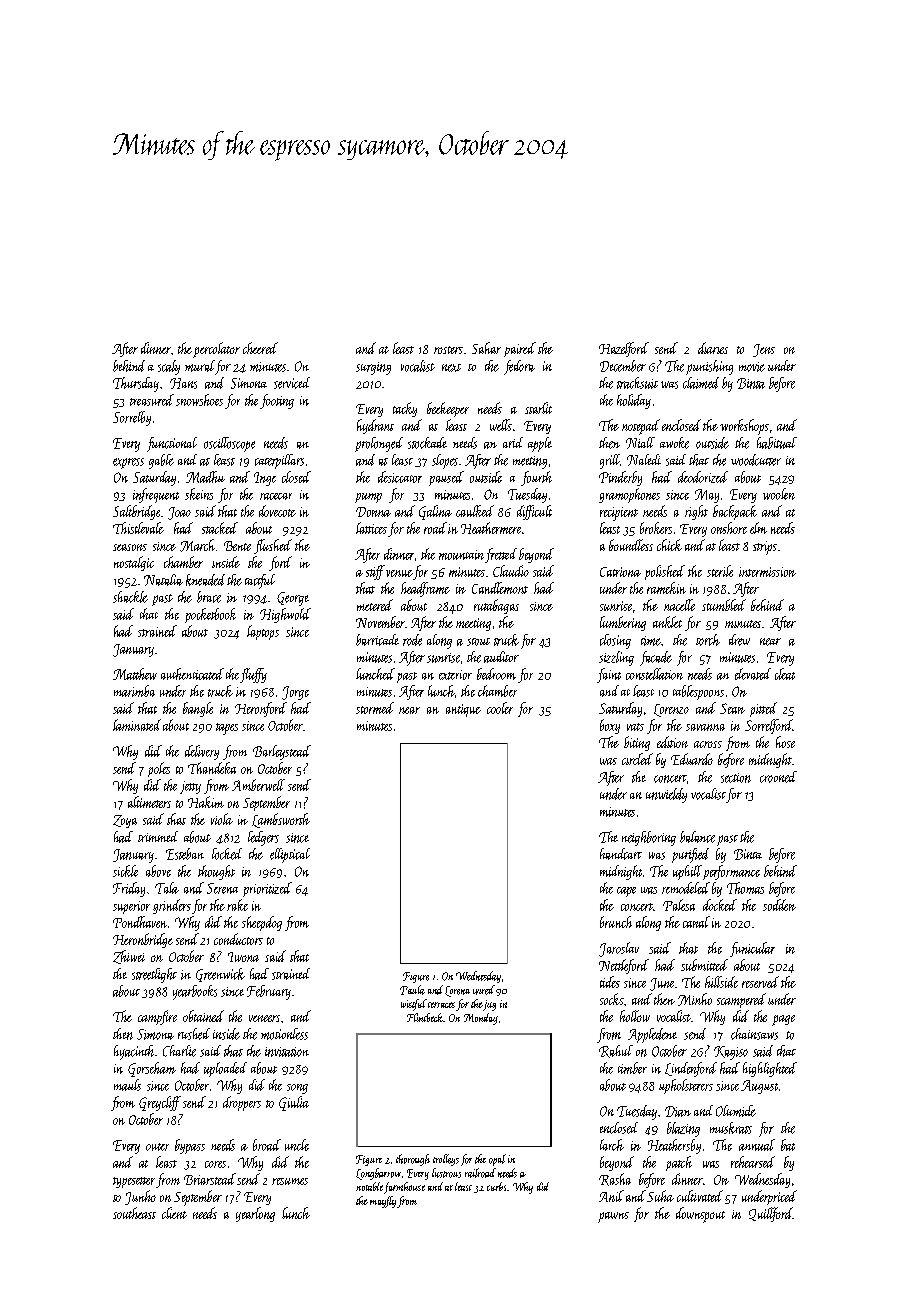 Image resolution: width=908 pixels, height=1316 pixels. What do you see at coordinates (375, 708) in the image?
I see `stormed` at bounding box center [375, 708].
